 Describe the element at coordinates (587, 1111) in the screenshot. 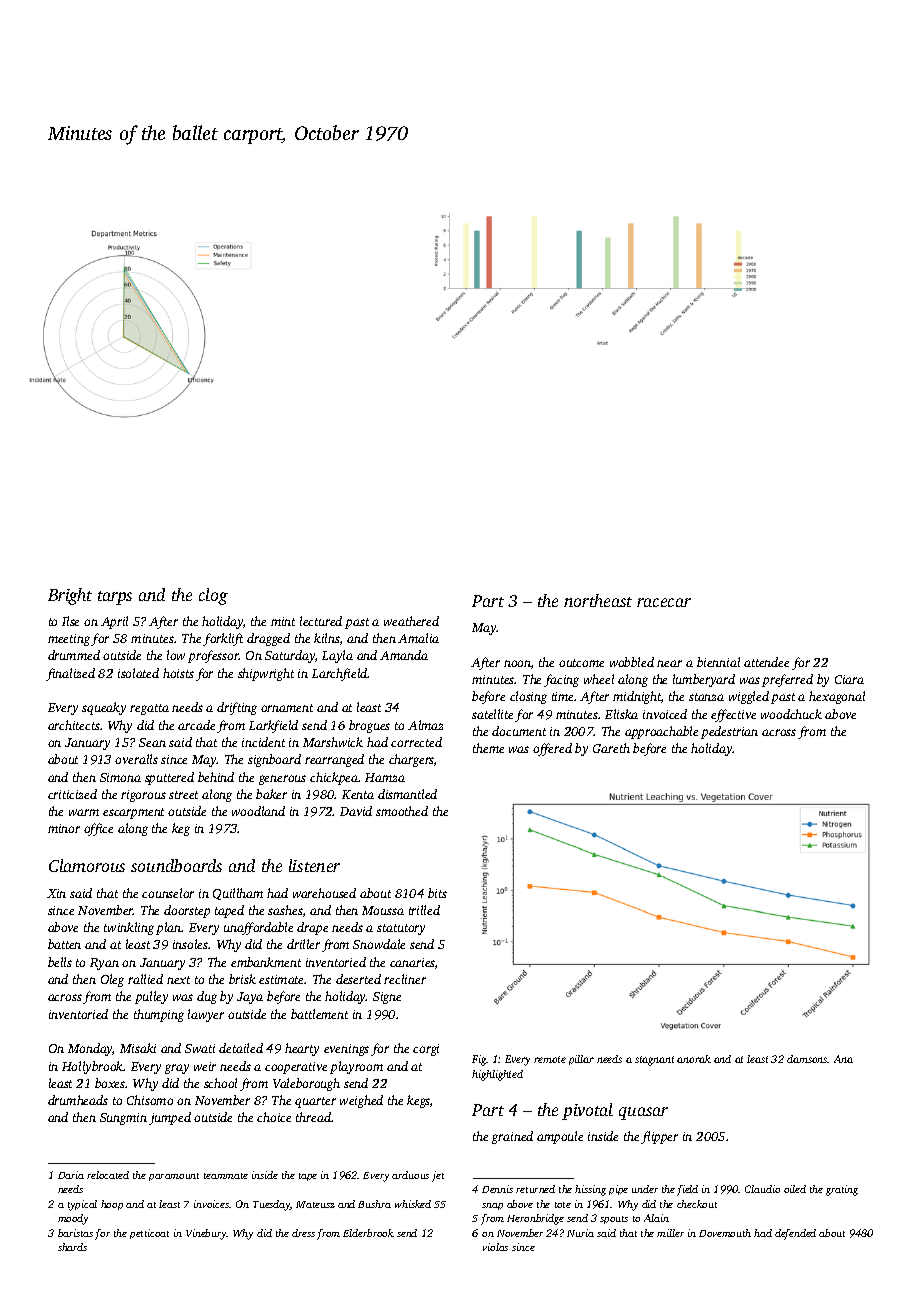

I see `pivotal` at that location.
